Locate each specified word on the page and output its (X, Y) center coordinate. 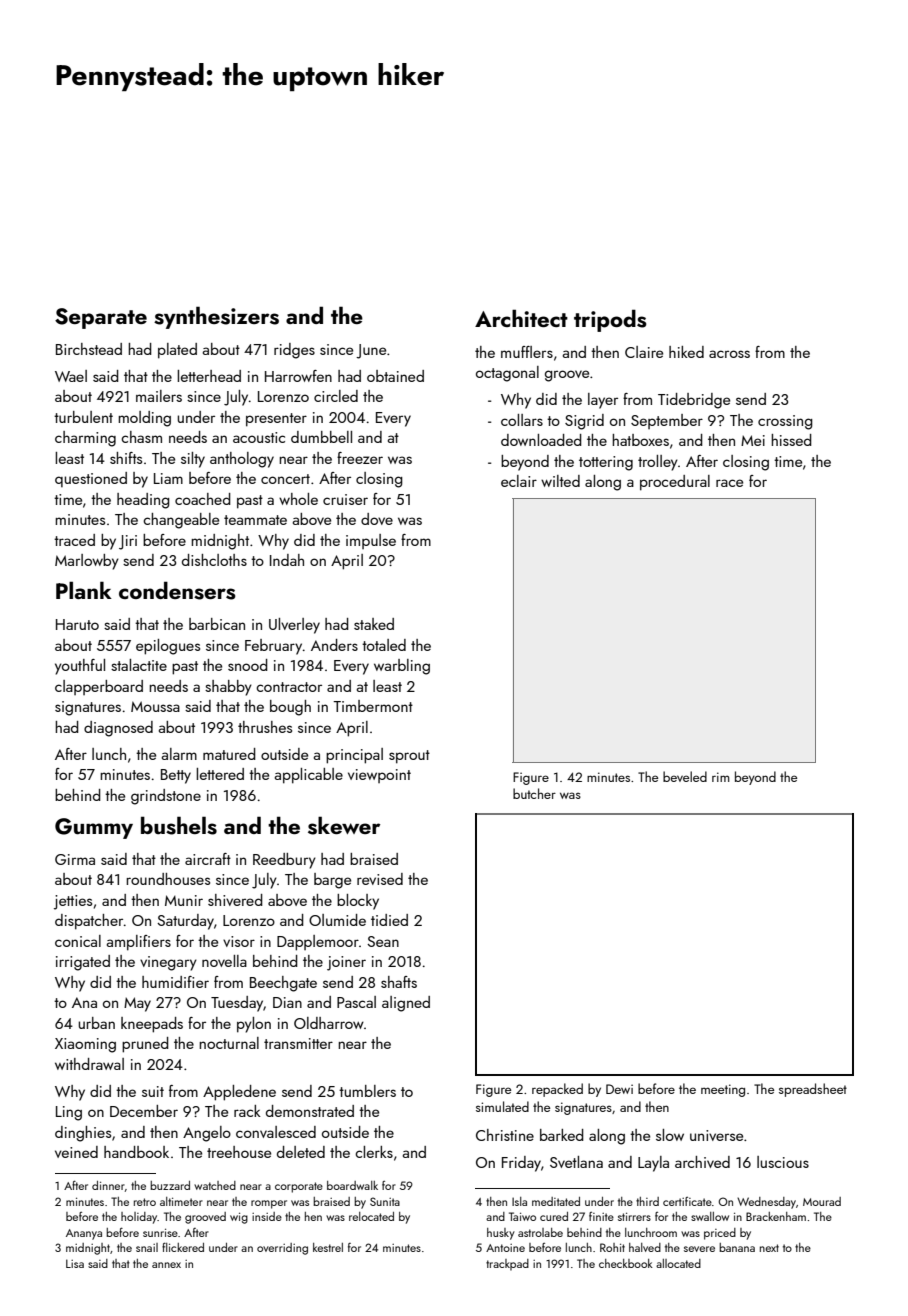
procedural (675, 483)
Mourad (822, 1201)
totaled (384, 645)
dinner (108, 1185)
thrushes (265, 727)
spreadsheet (813, 1090)
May (137, 1004)
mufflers (527, 352)
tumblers (367, 1091)
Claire (644, 352)
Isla (519, 1201)
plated (177, 351)
